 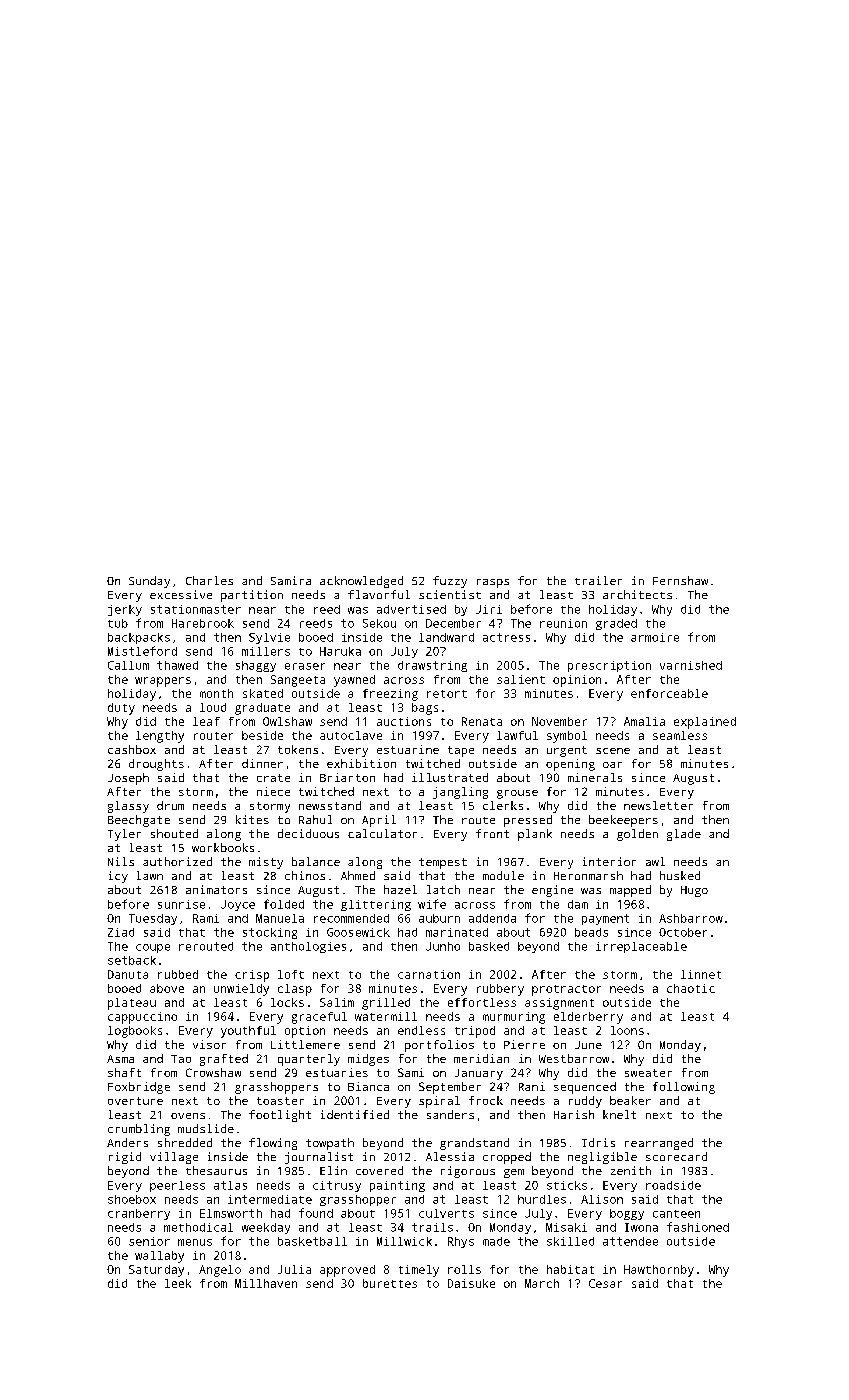 What do you see at coordinates (238, 905) in the screenshot?
I see `Joyce` at bounding box center [238, 905].
